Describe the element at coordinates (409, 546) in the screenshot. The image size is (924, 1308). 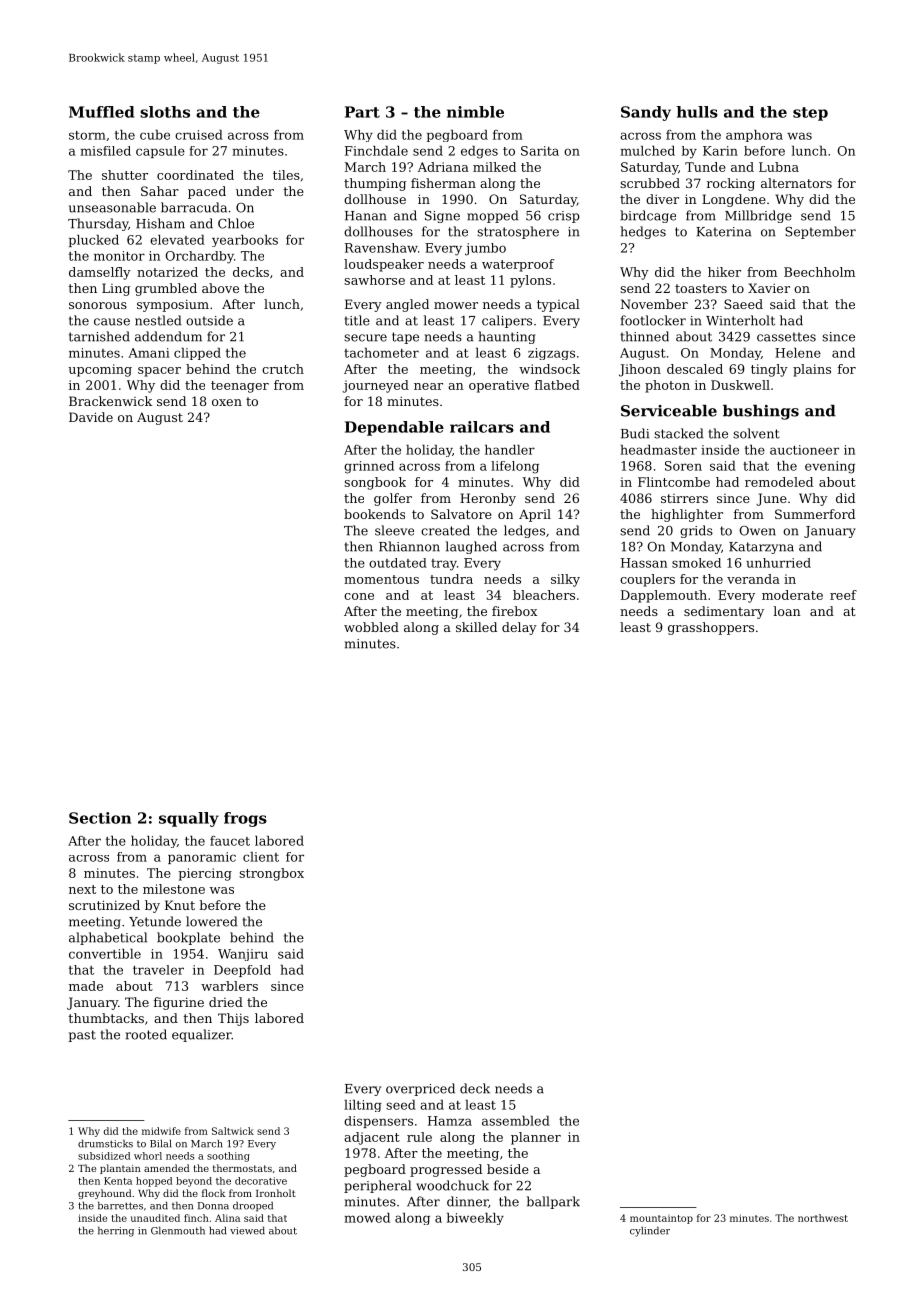
I see `Rhiannon` at that location.
